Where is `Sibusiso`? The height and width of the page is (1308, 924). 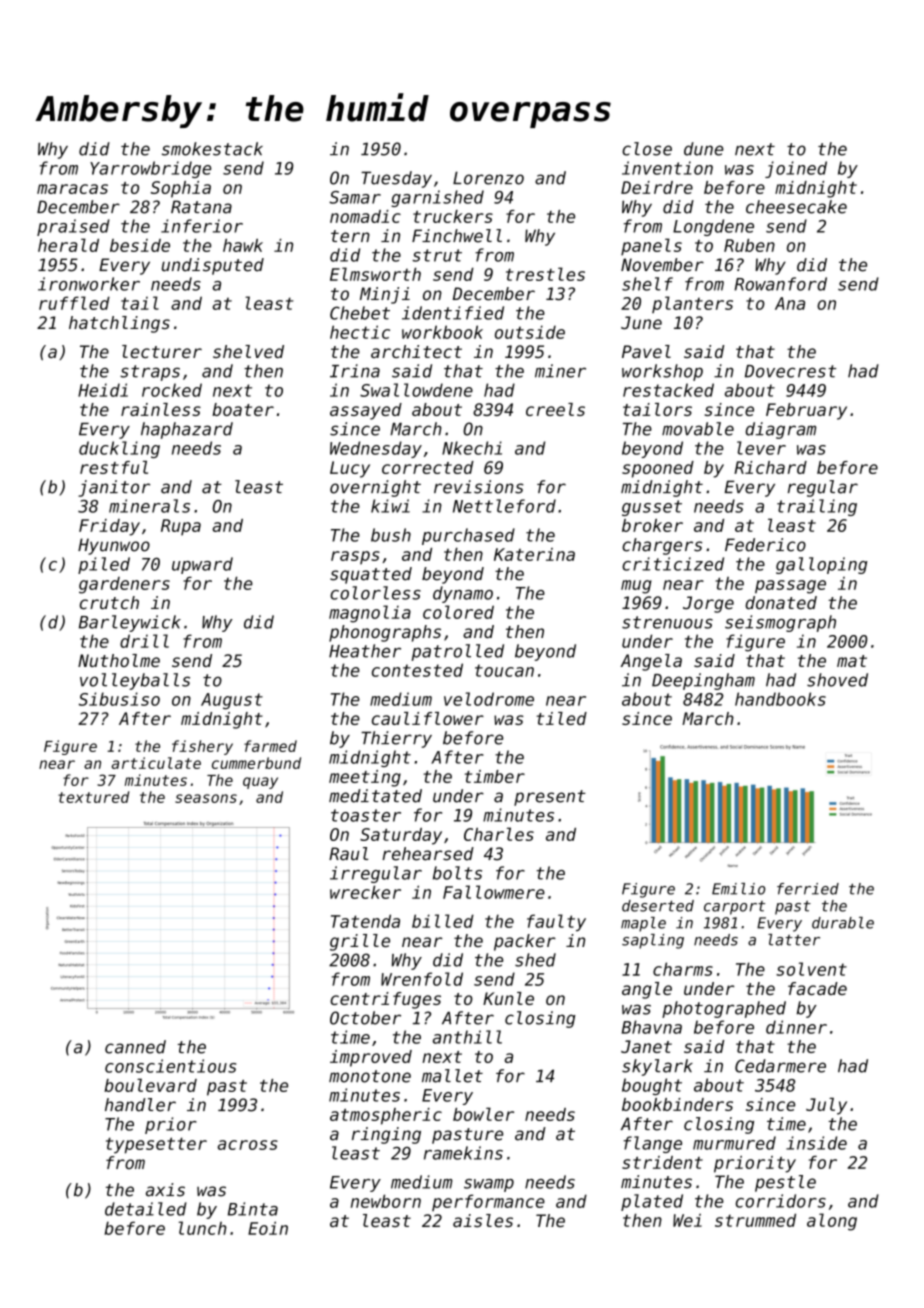 Sibusiso is located at coordinates (119, 699).
